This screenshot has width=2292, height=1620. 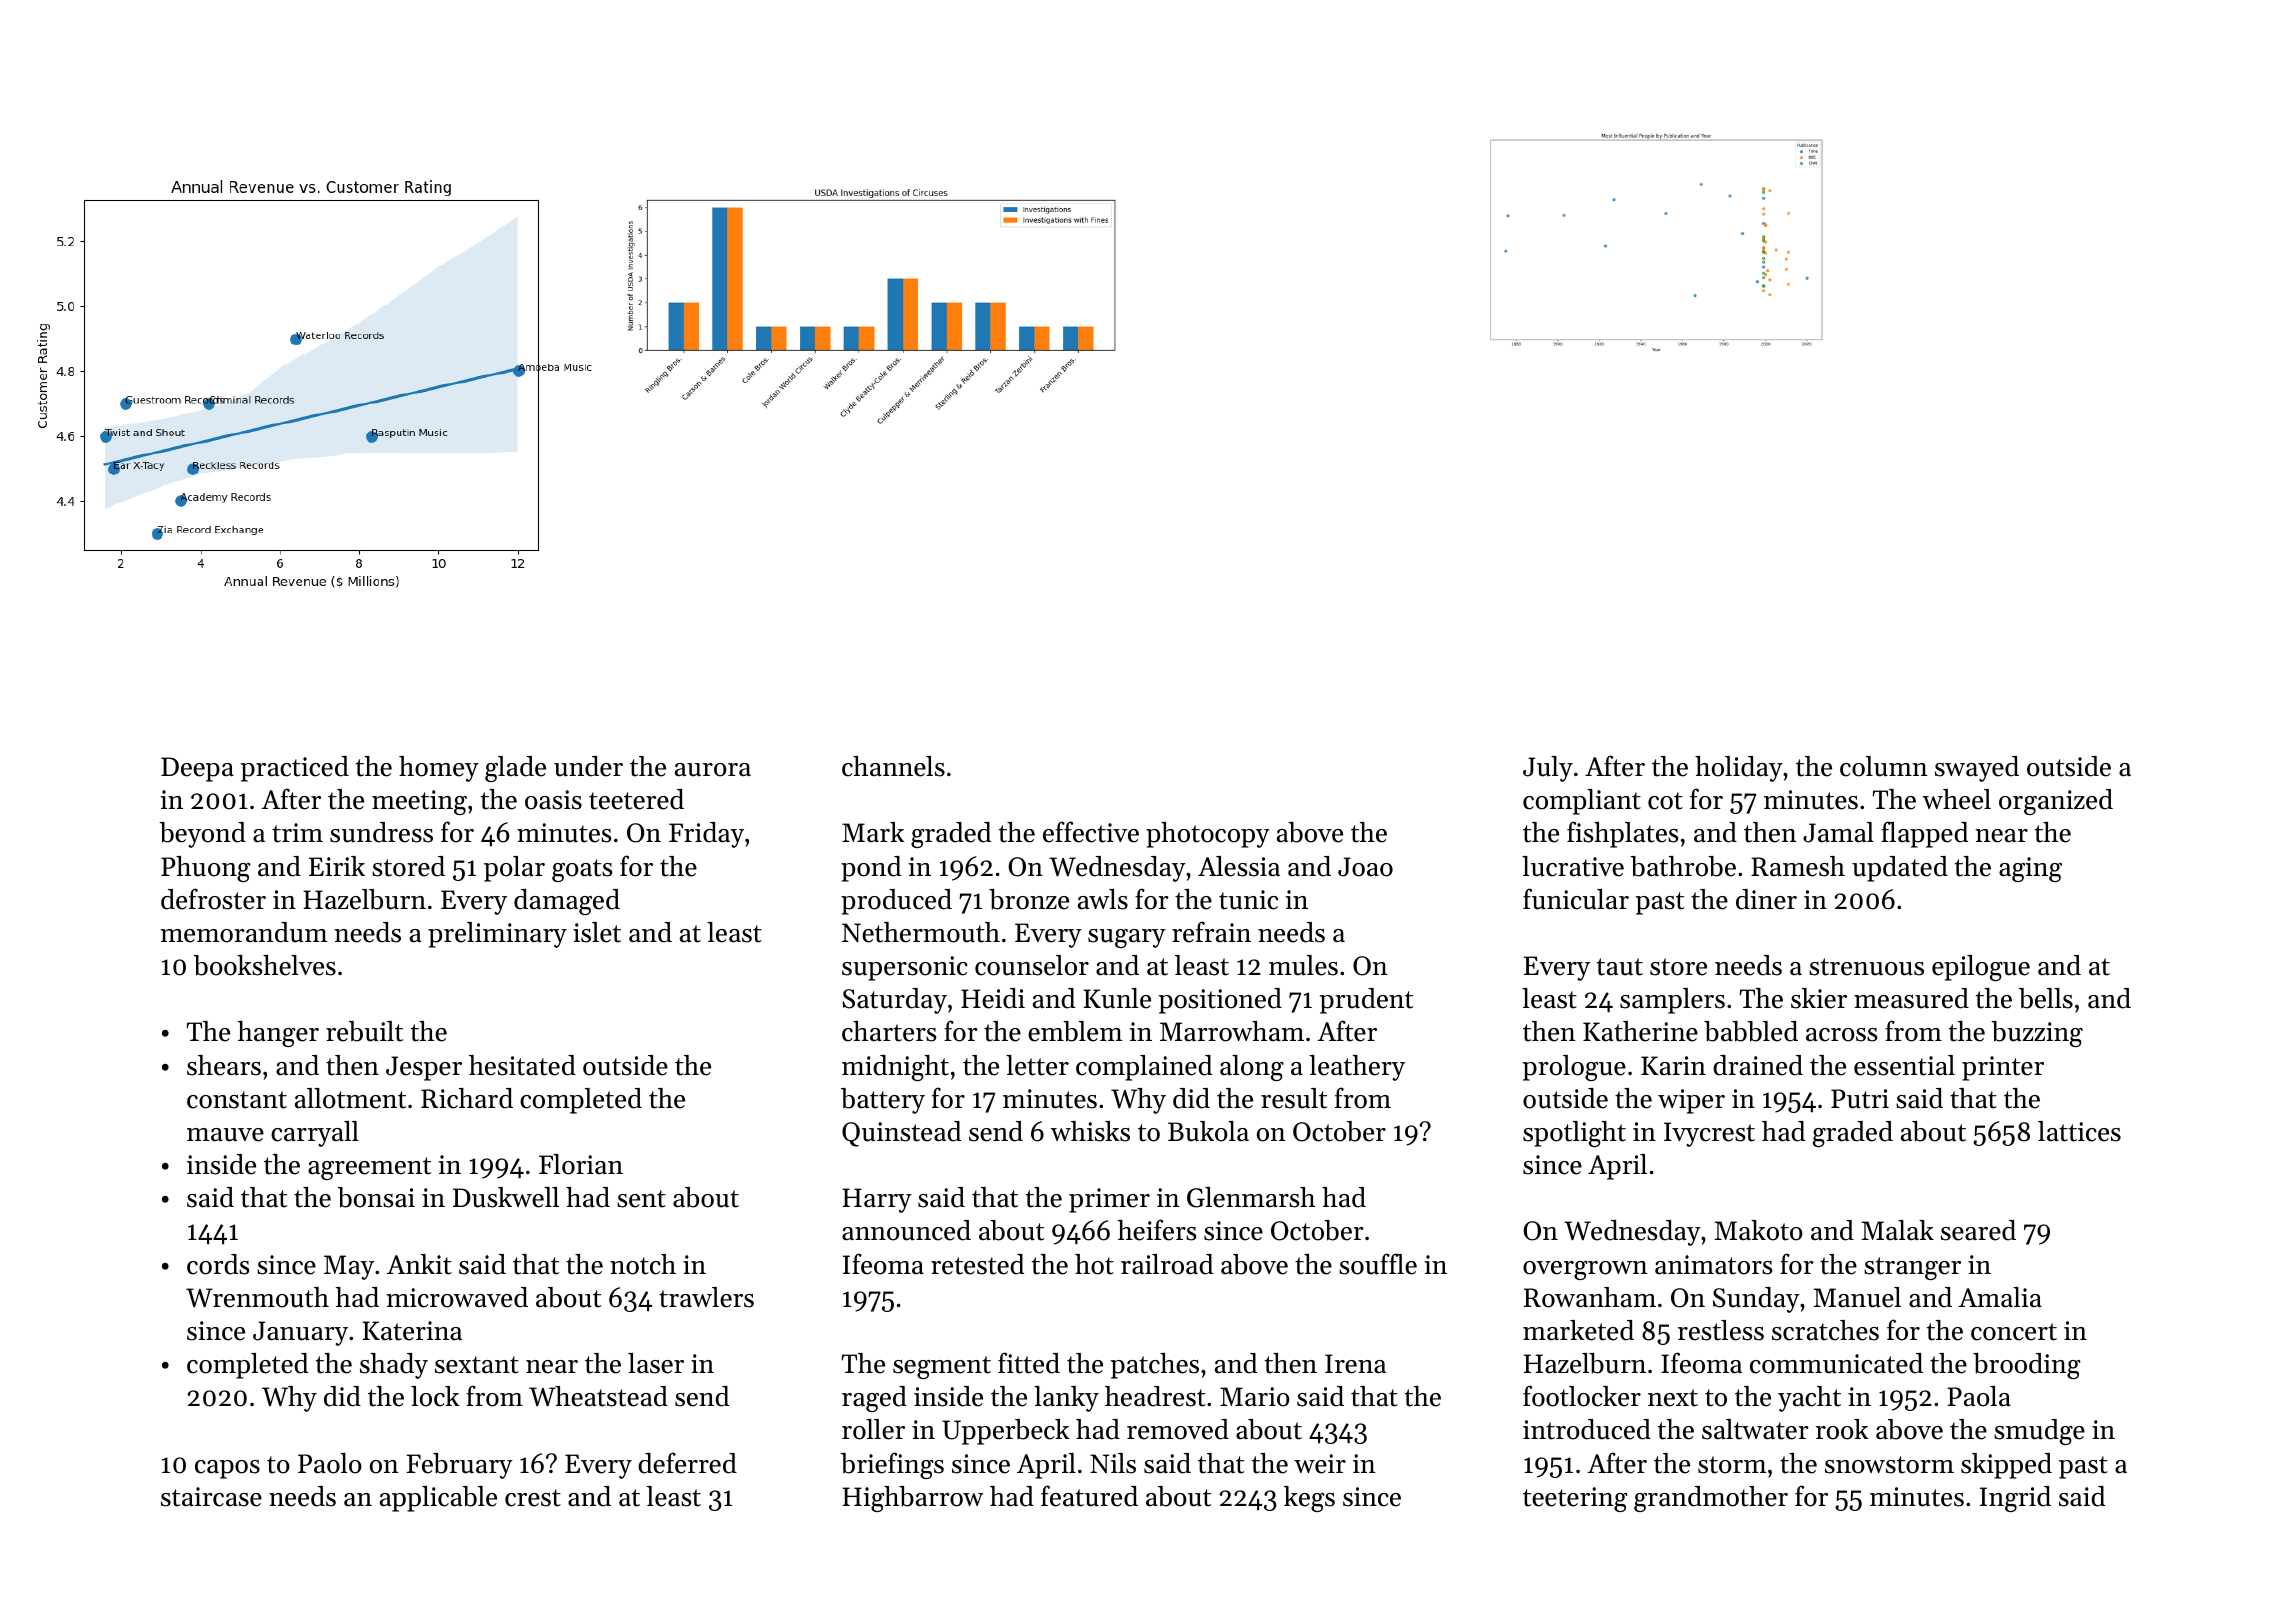 What do you see at coordinates (656, 1363) in the screenshot?
I see `laser` at bounding box center [656, 1363].
